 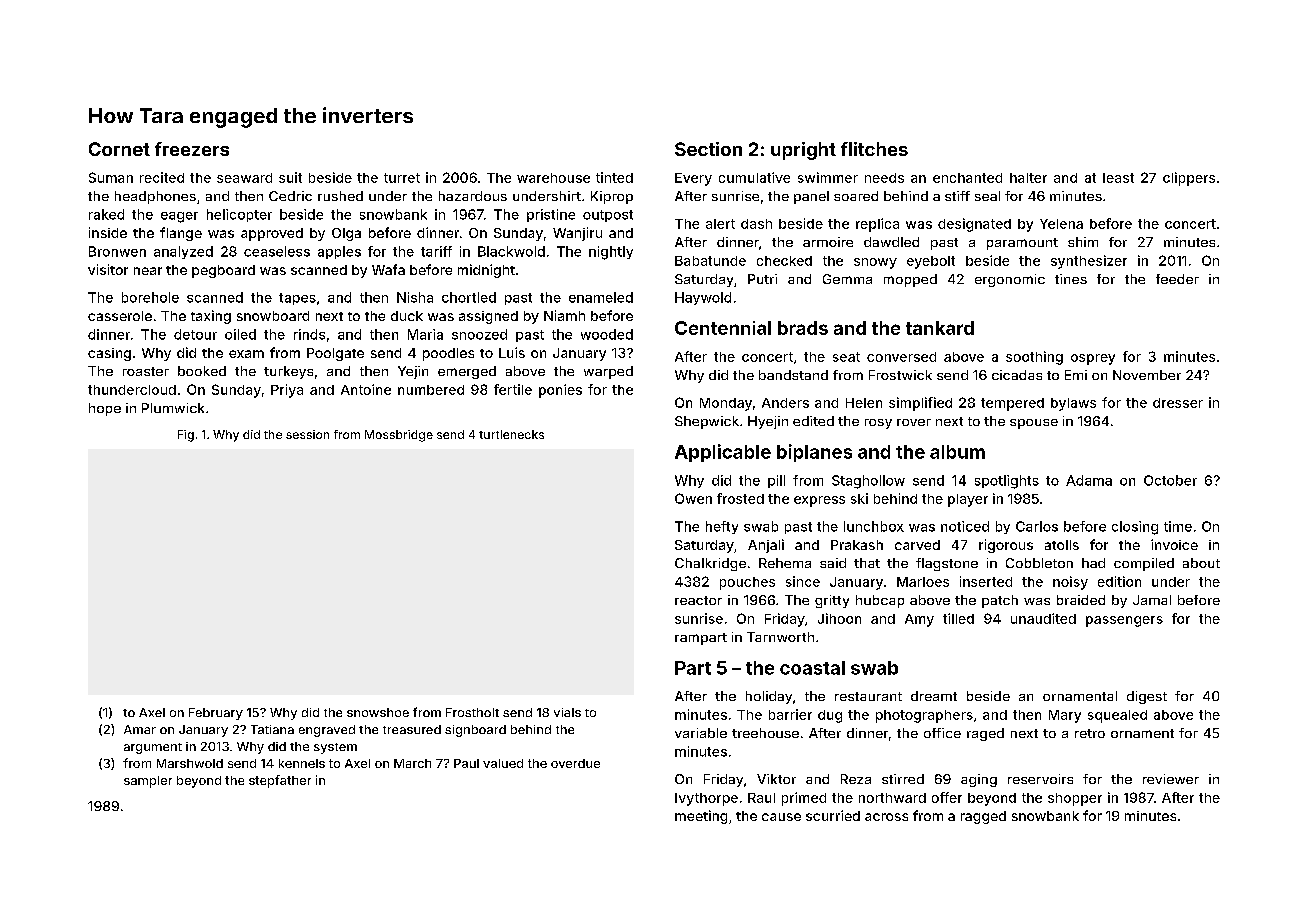 What do you see at coordinates (1201, 563) in the screenshot?
I see `about` at bounding box center [1201, 563].
